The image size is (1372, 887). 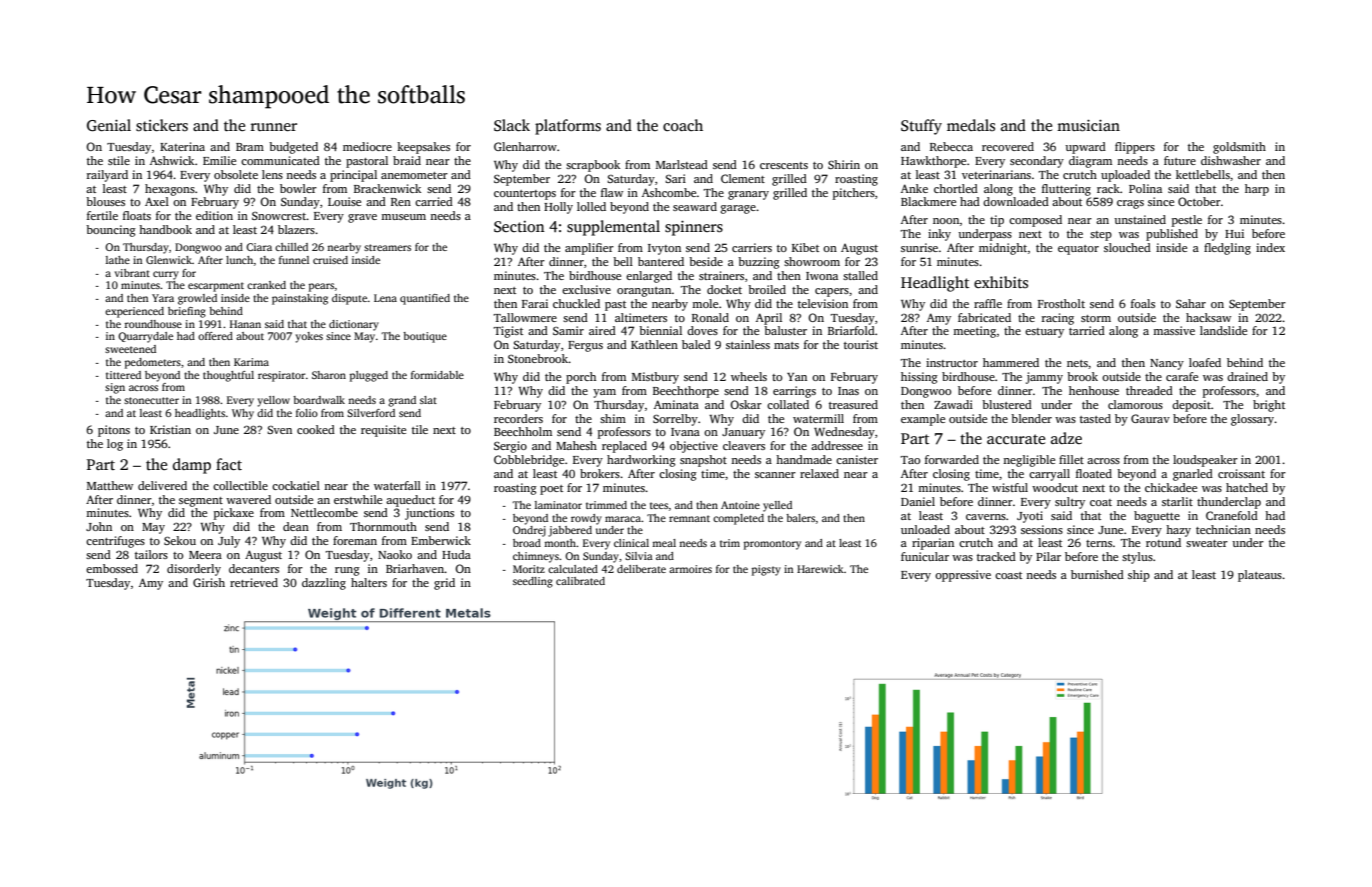 What do you see at coordinates (274, 127) in the image?
I see `runner` at bounding box center [274, 127].
